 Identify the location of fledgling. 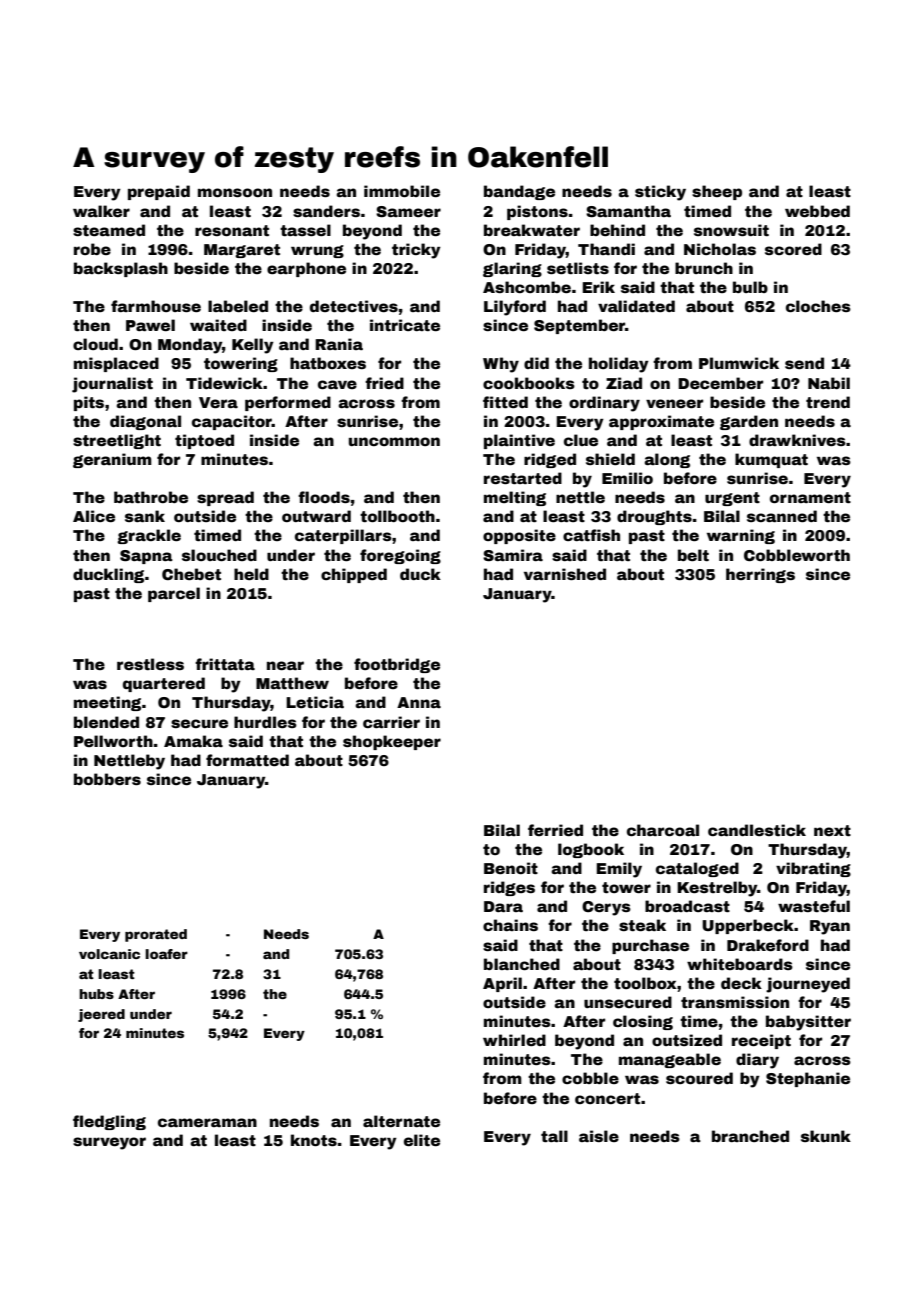
(109, 1122).
